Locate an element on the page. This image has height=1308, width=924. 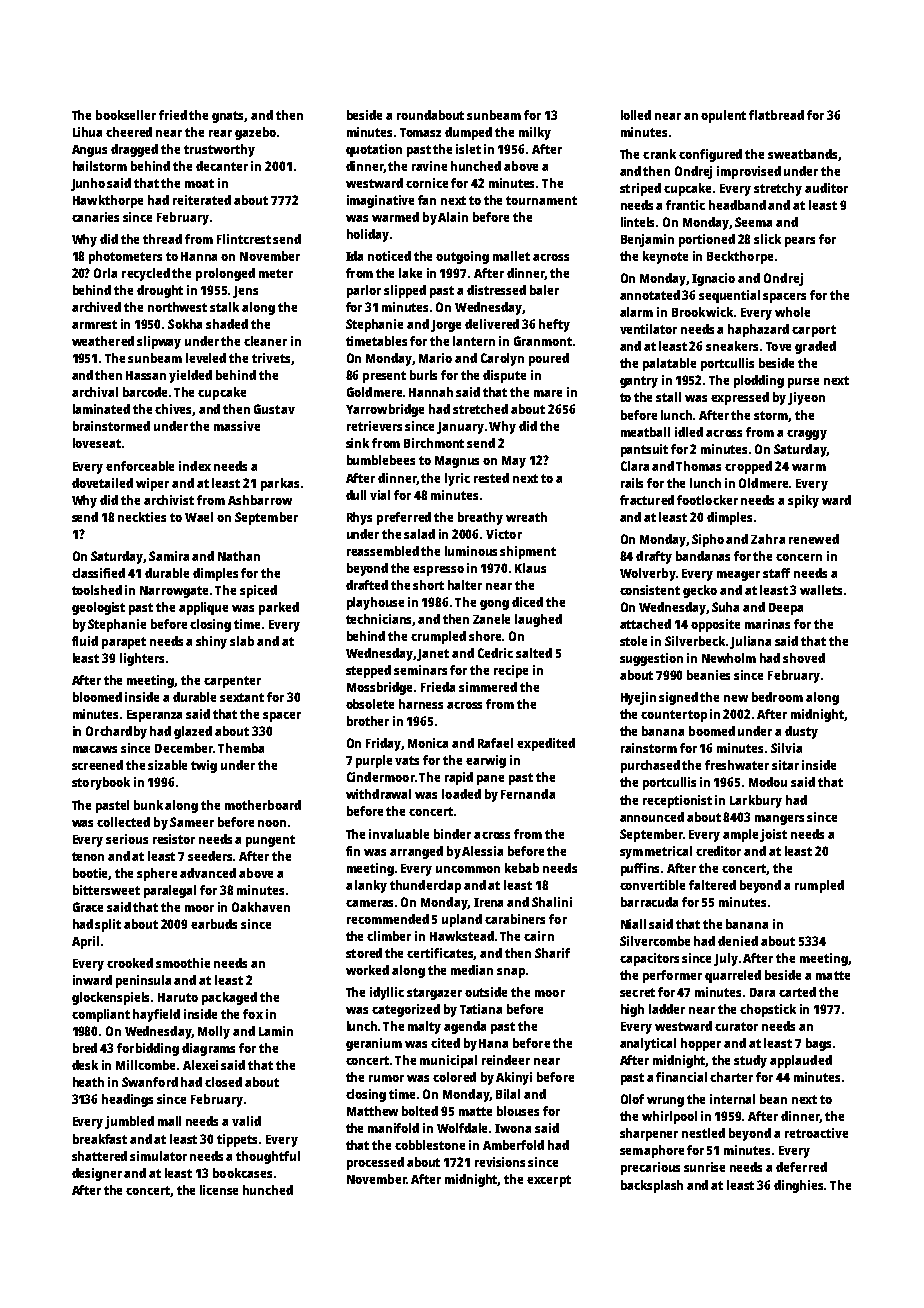
faltered is located at coordinates (712, 885).
